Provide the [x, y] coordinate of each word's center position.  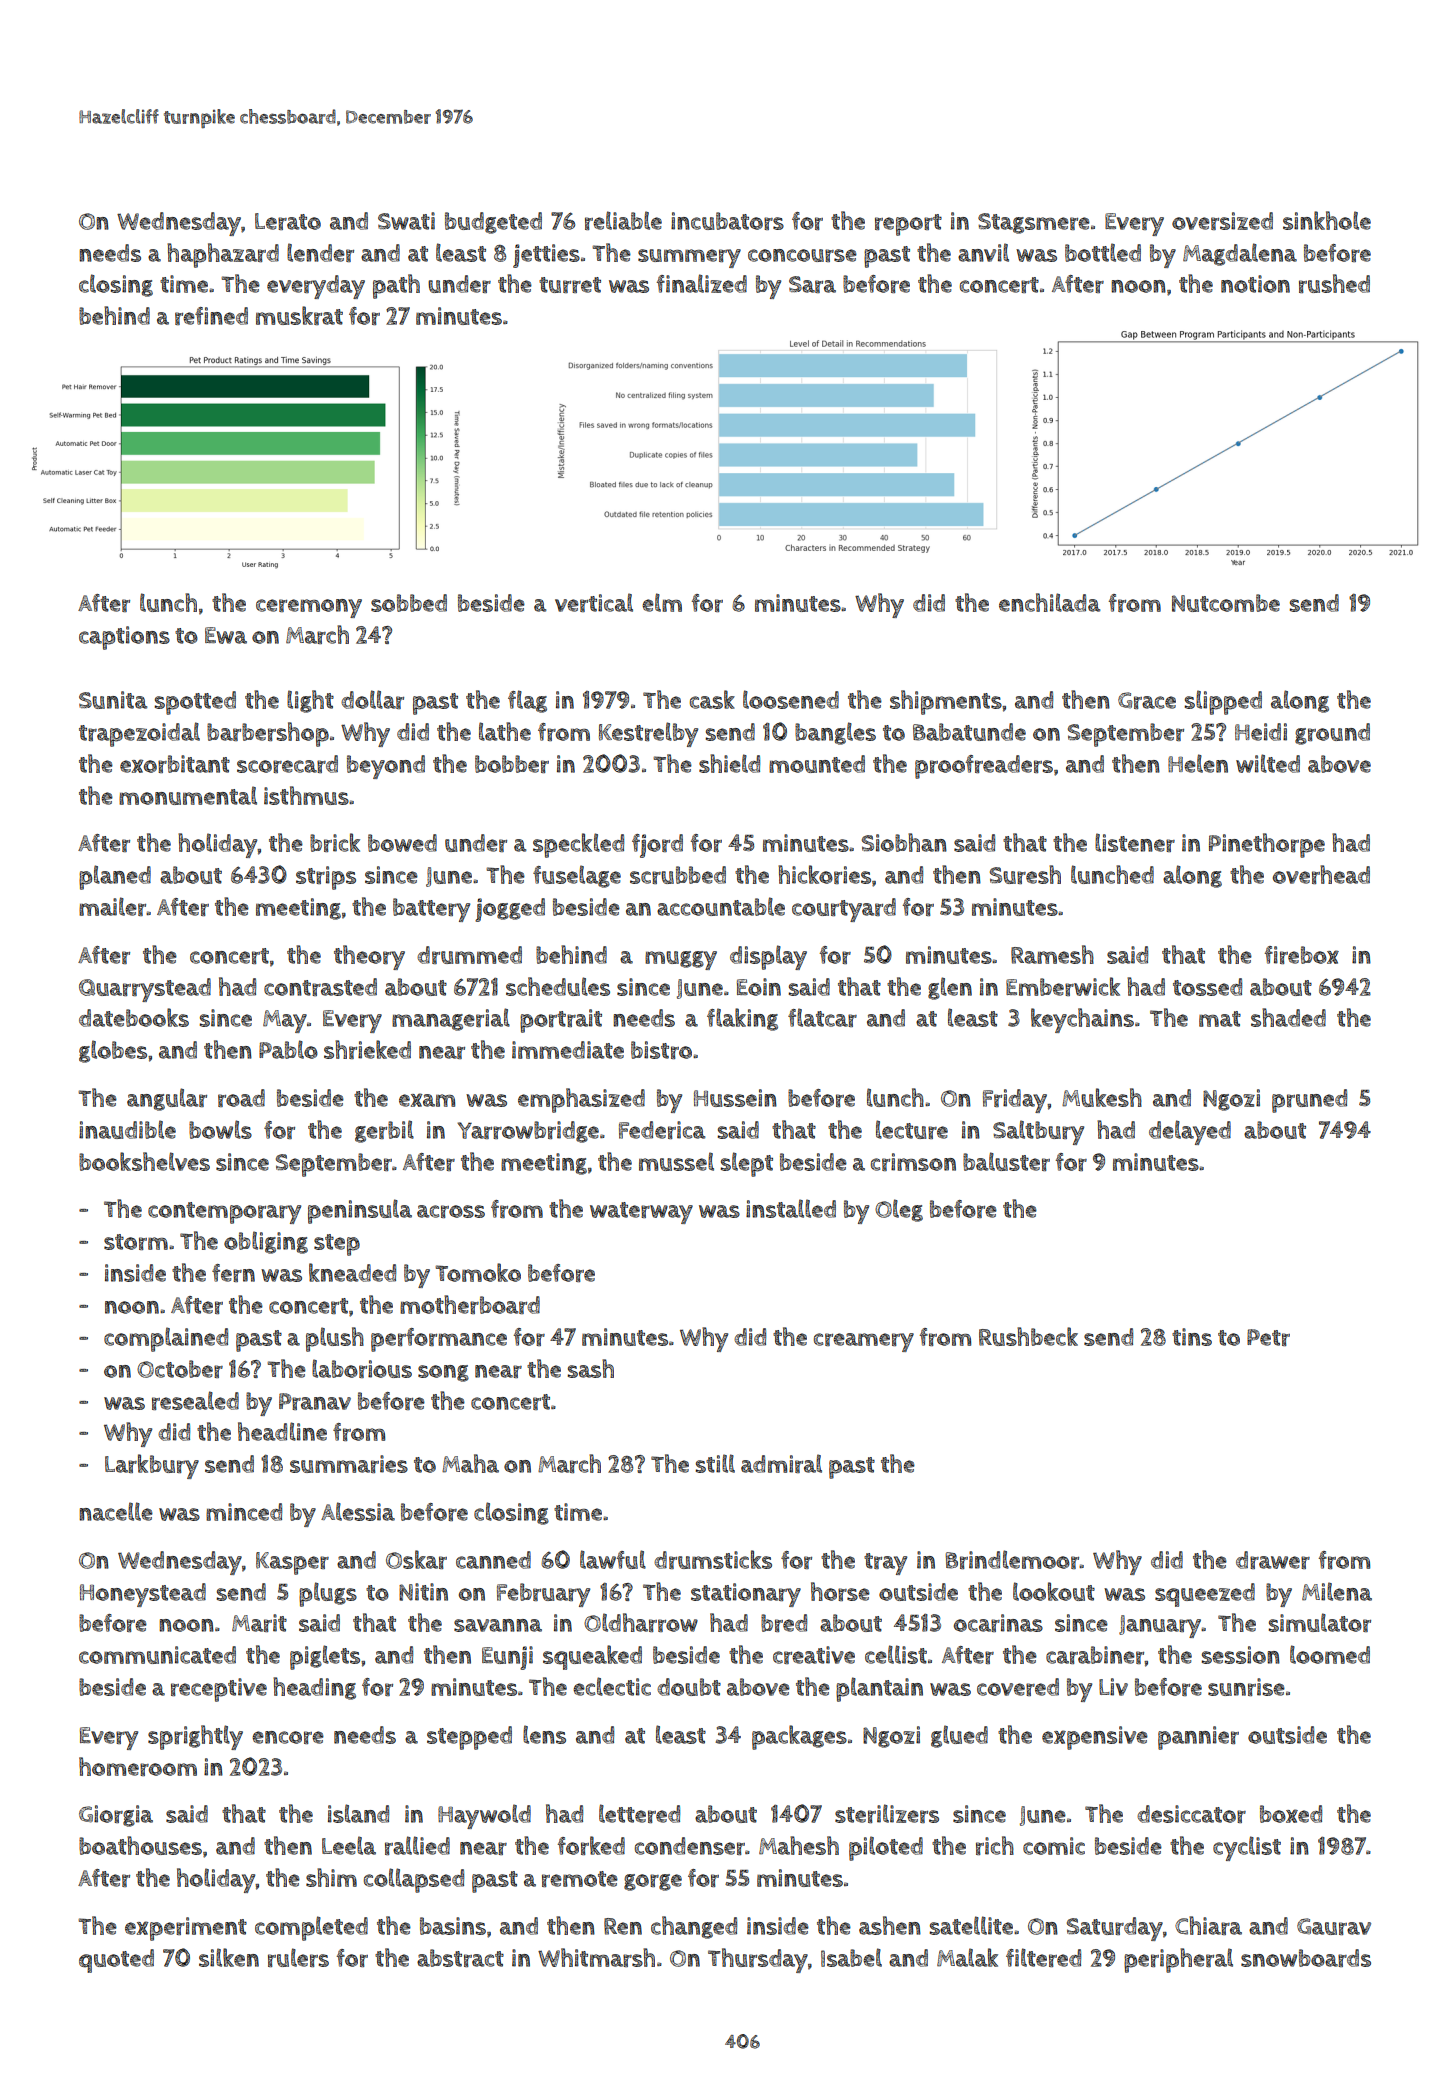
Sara [812, 284]
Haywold [484, 1816]
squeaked [592, 1657]
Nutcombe [1226, 603]
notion [1255, 284]
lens [544, 1734]
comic [1054, 1846]
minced [244, 1512]
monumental [188, 795]
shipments [946, 702]
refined [211, 316]
